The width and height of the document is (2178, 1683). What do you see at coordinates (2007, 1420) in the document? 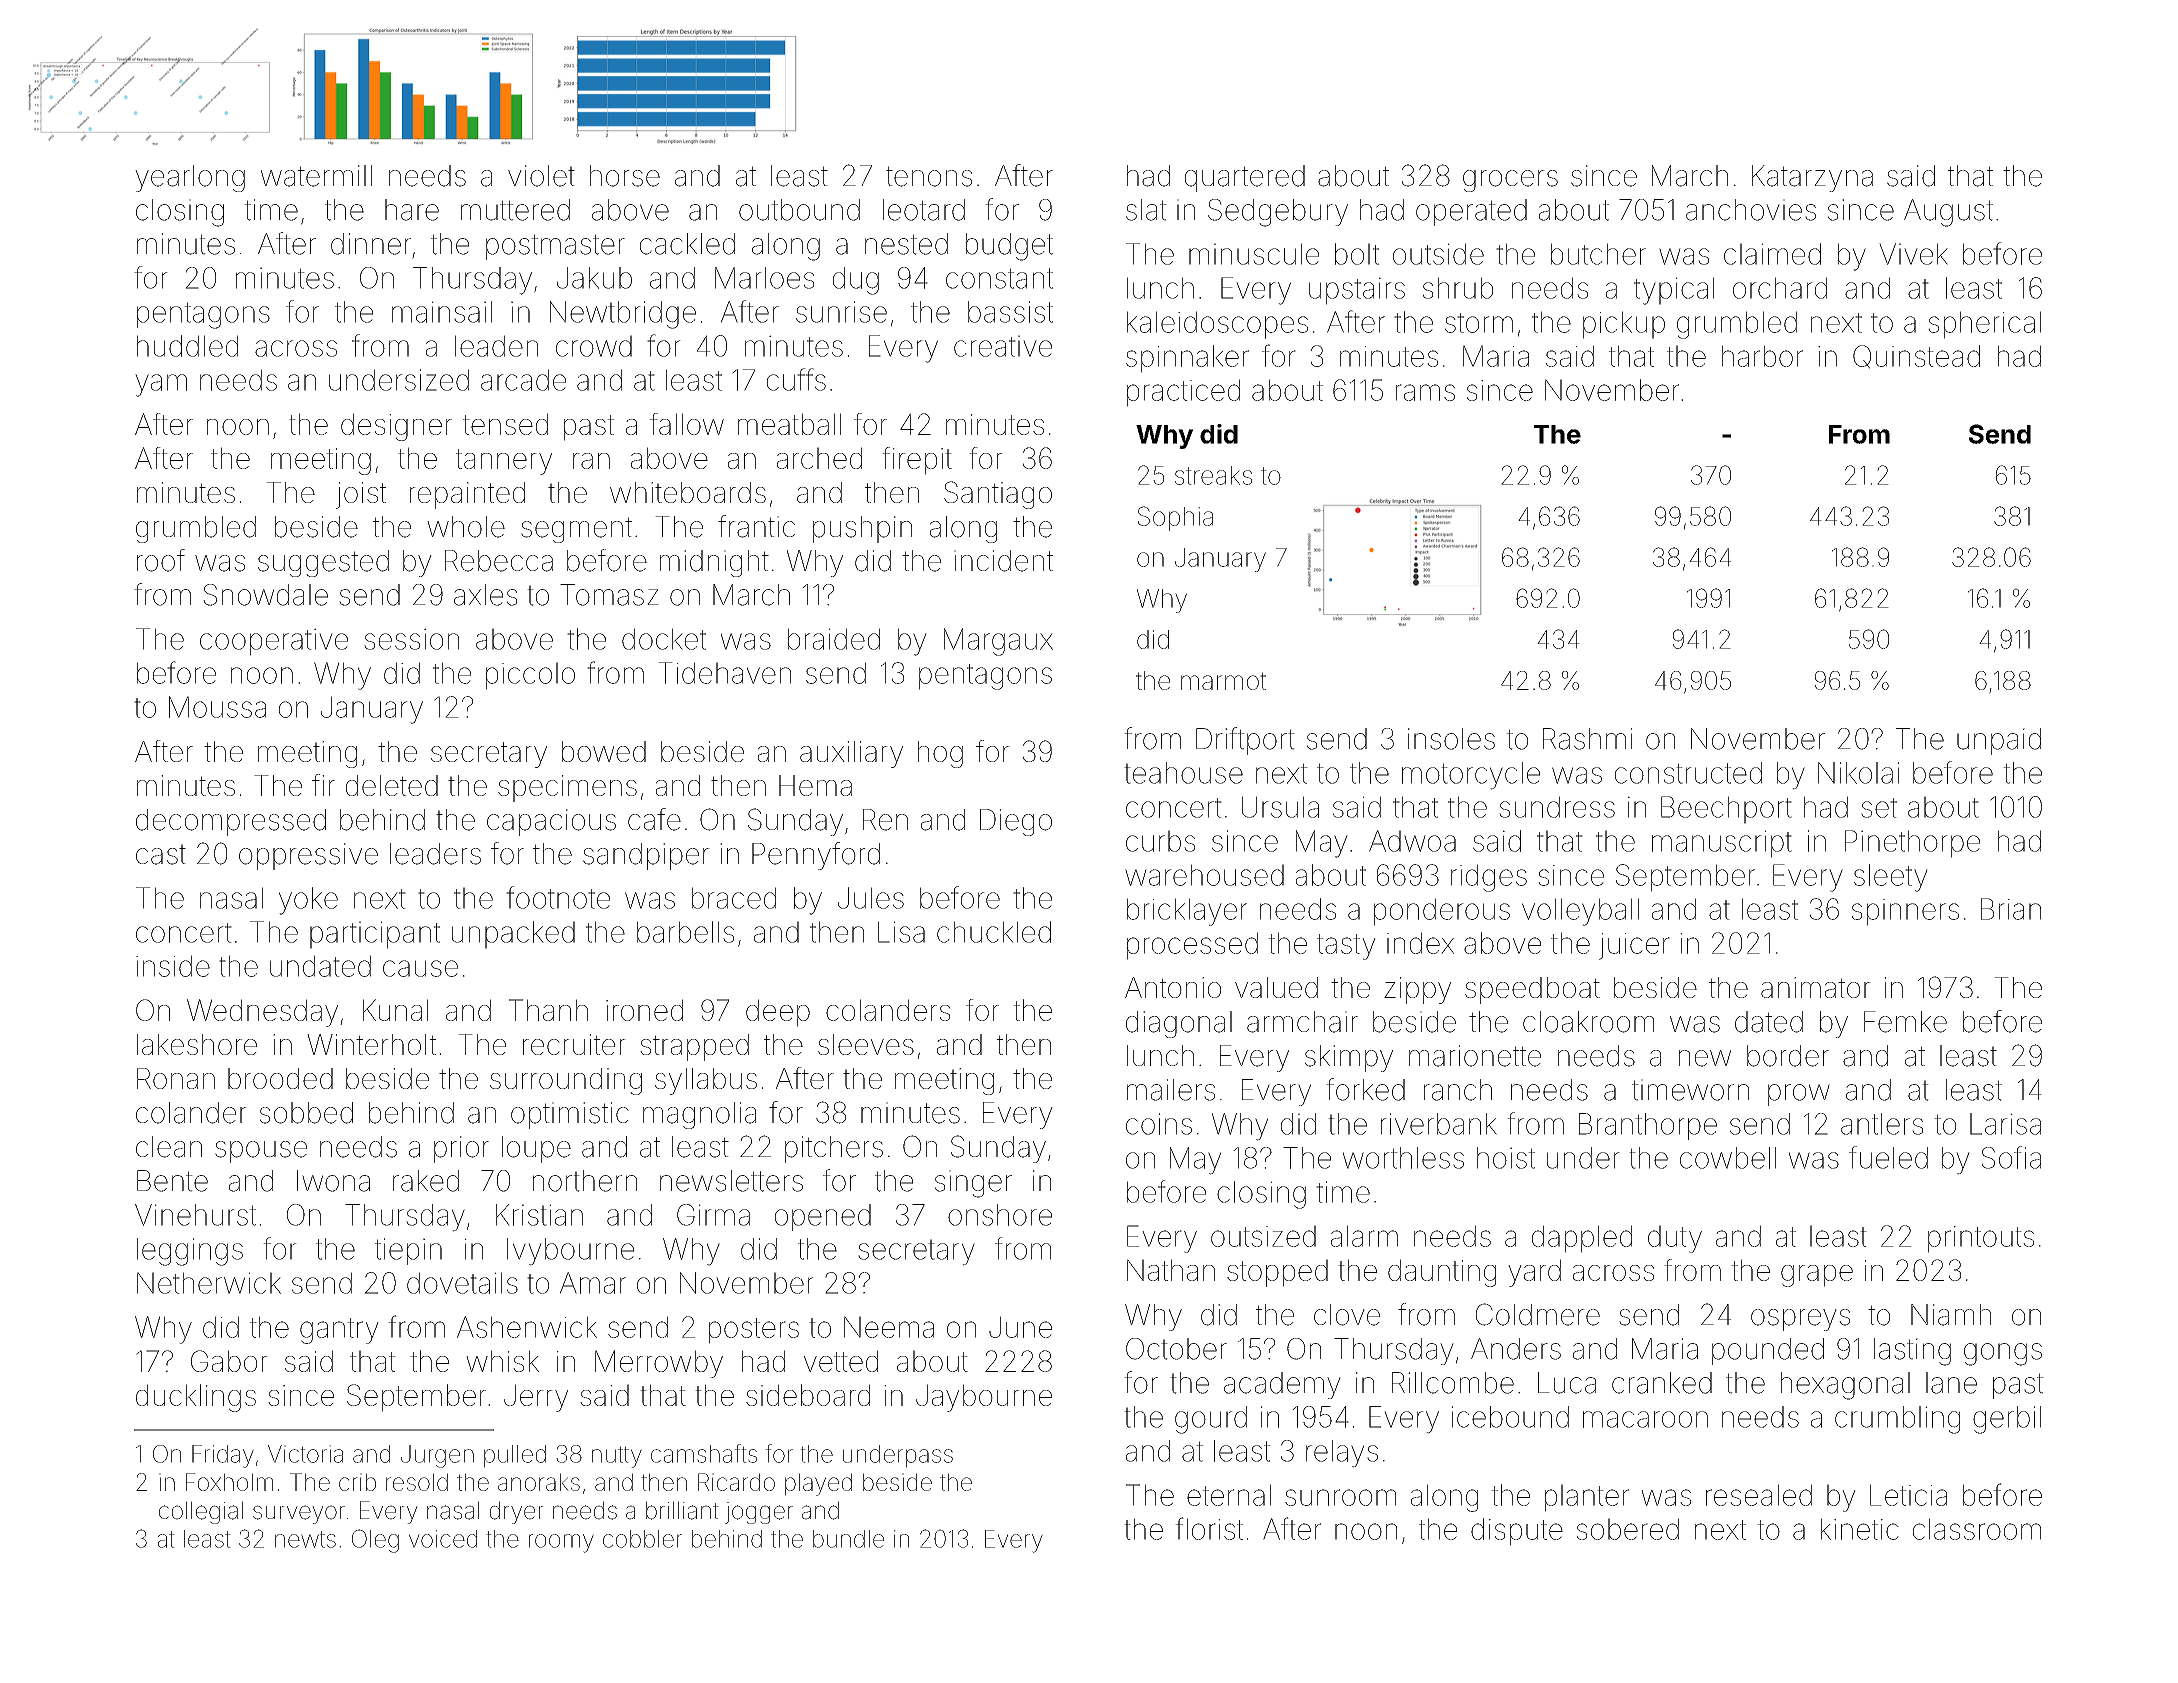
I see `gerbil` at bounding box center [2007, 1420].
